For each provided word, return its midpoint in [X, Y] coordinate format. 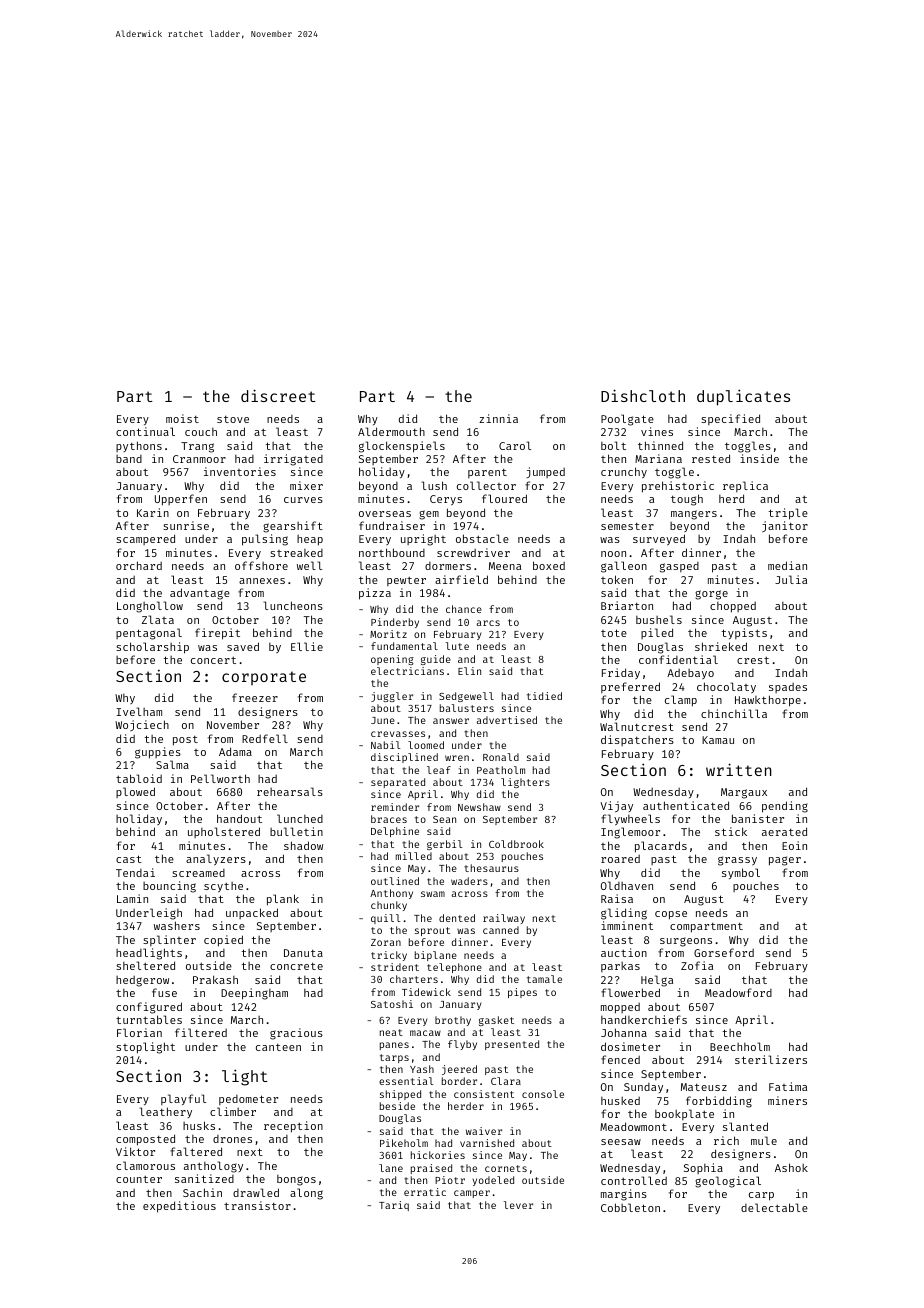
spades [788, 688]
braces [389, 819]
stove [233, 419]
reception [293, 1127]
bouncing [169, 887]
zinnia [498, 418]
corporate [264, 678]
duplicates [743, 397]
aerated [784, 831]
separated [398, 783]
